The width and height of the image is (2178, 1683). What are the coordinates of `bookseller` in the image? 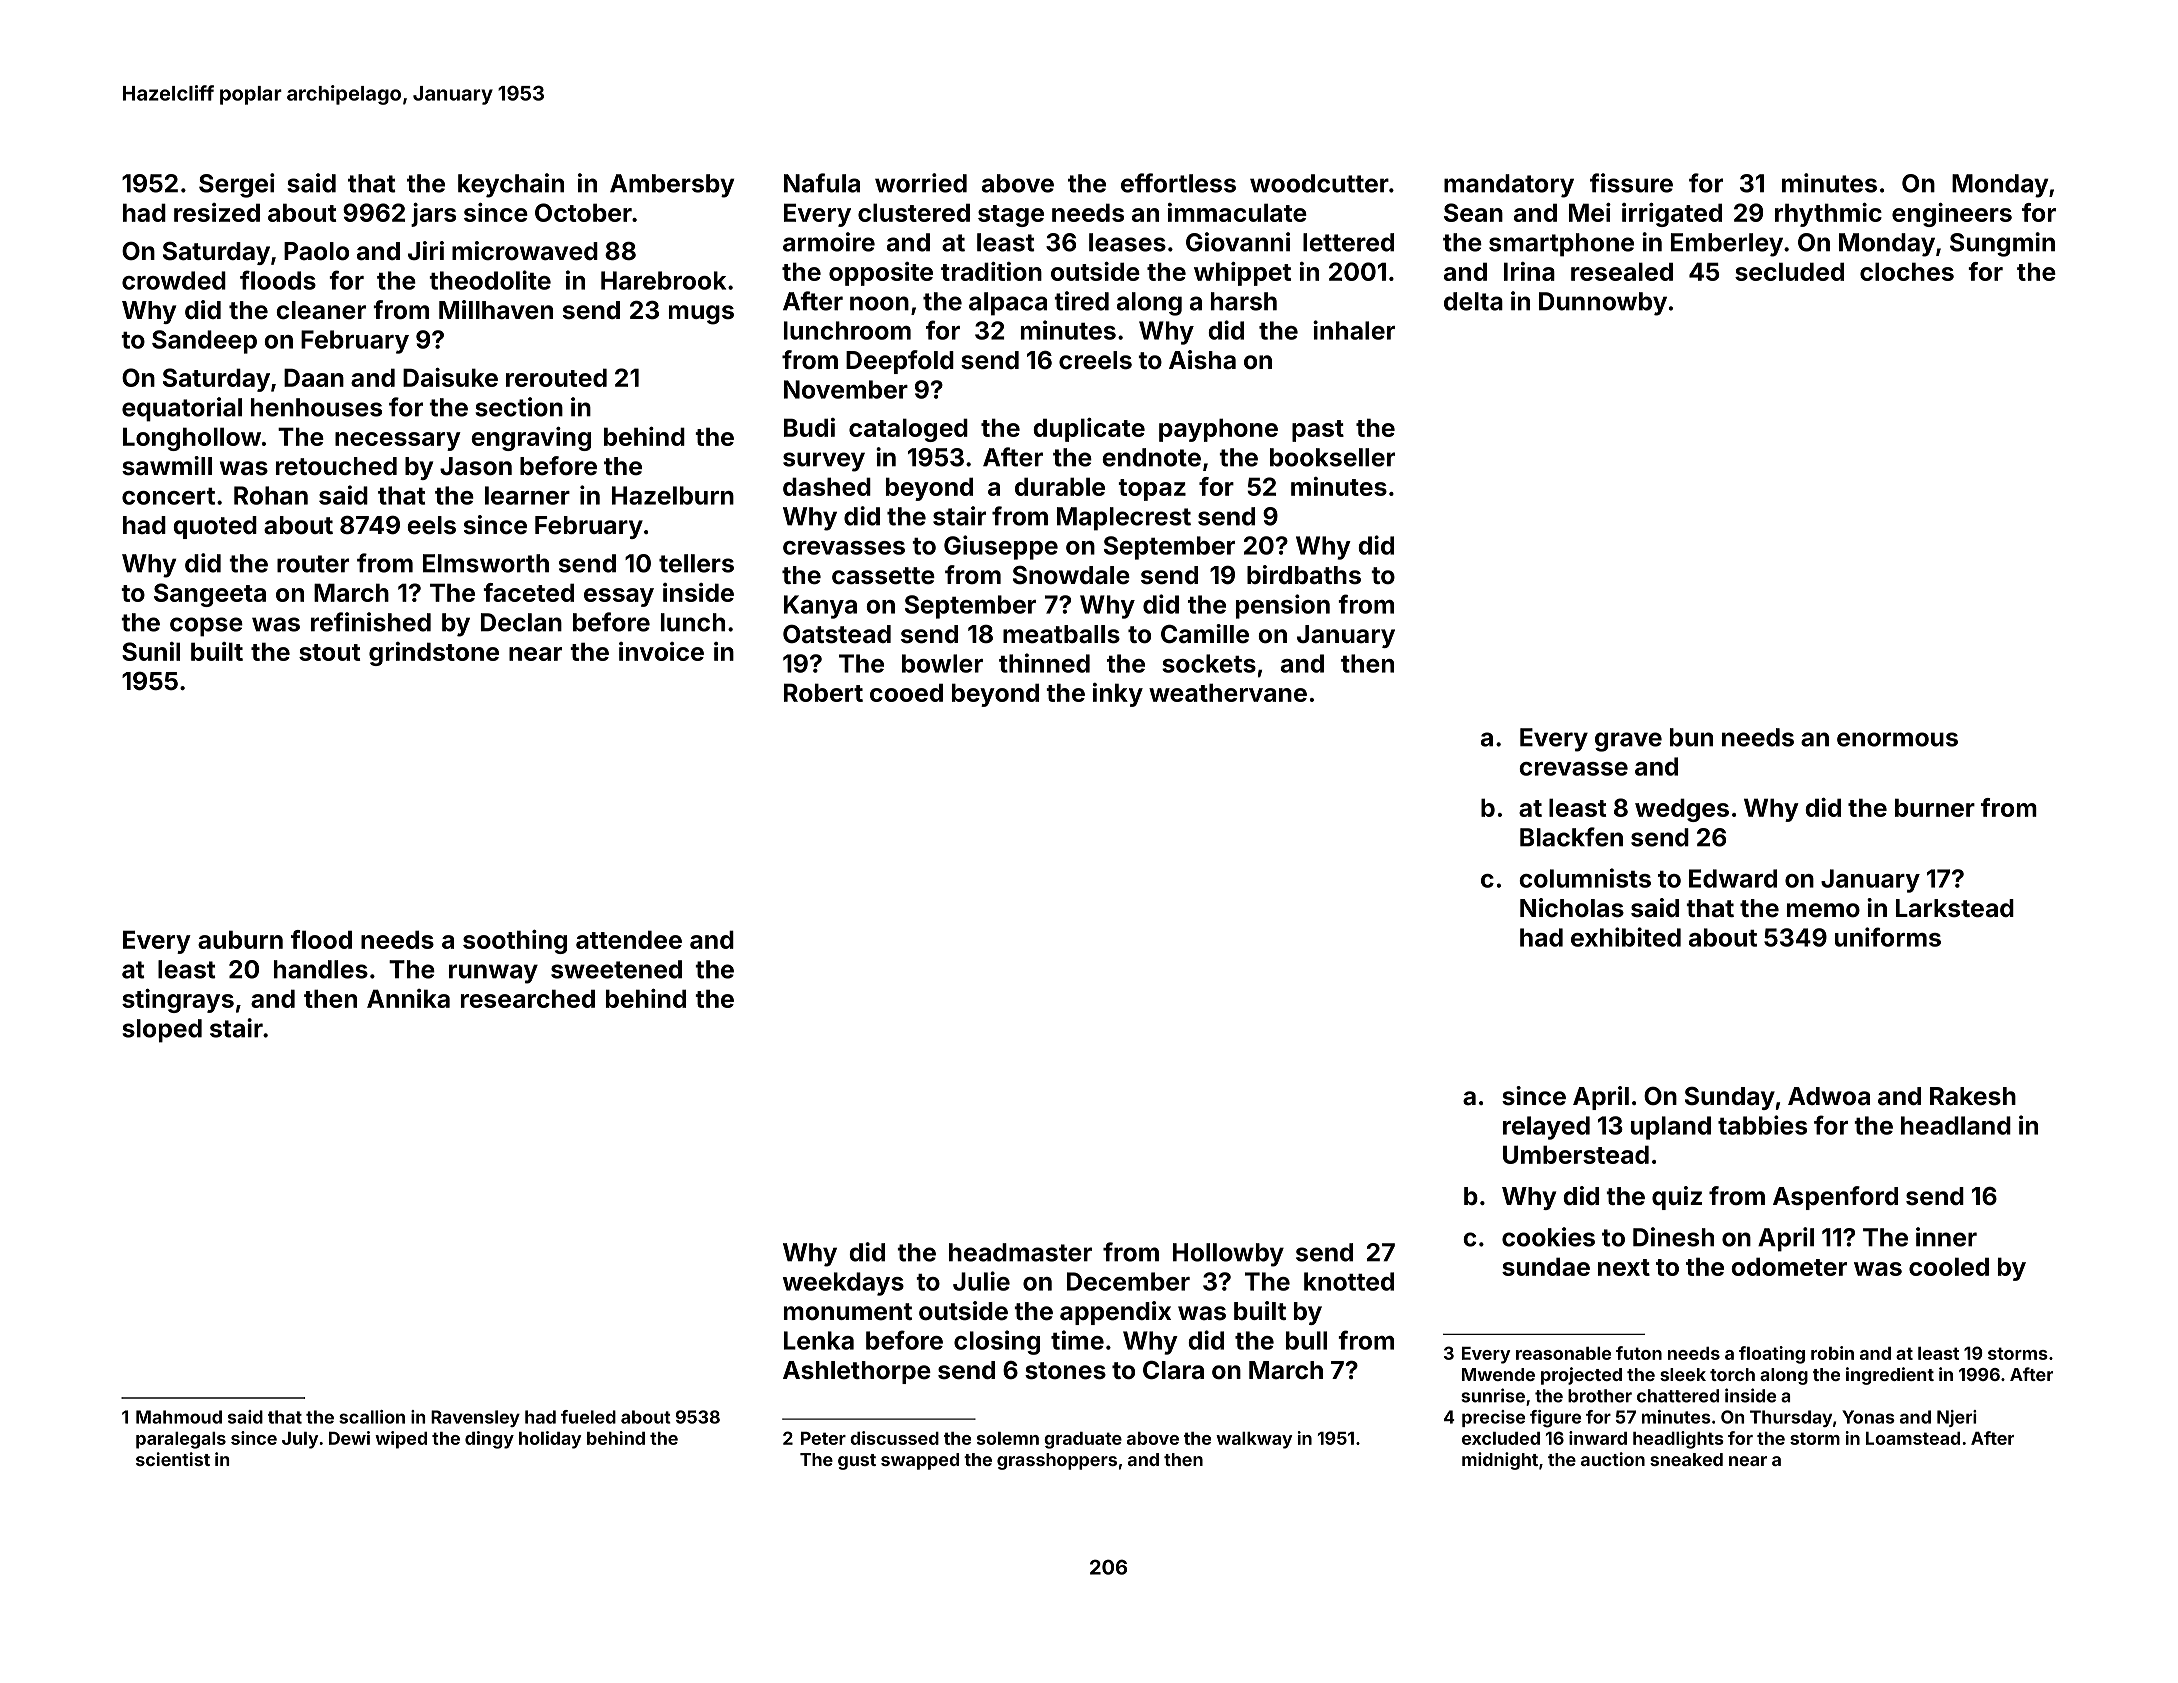 It's located at (1332, 457).
